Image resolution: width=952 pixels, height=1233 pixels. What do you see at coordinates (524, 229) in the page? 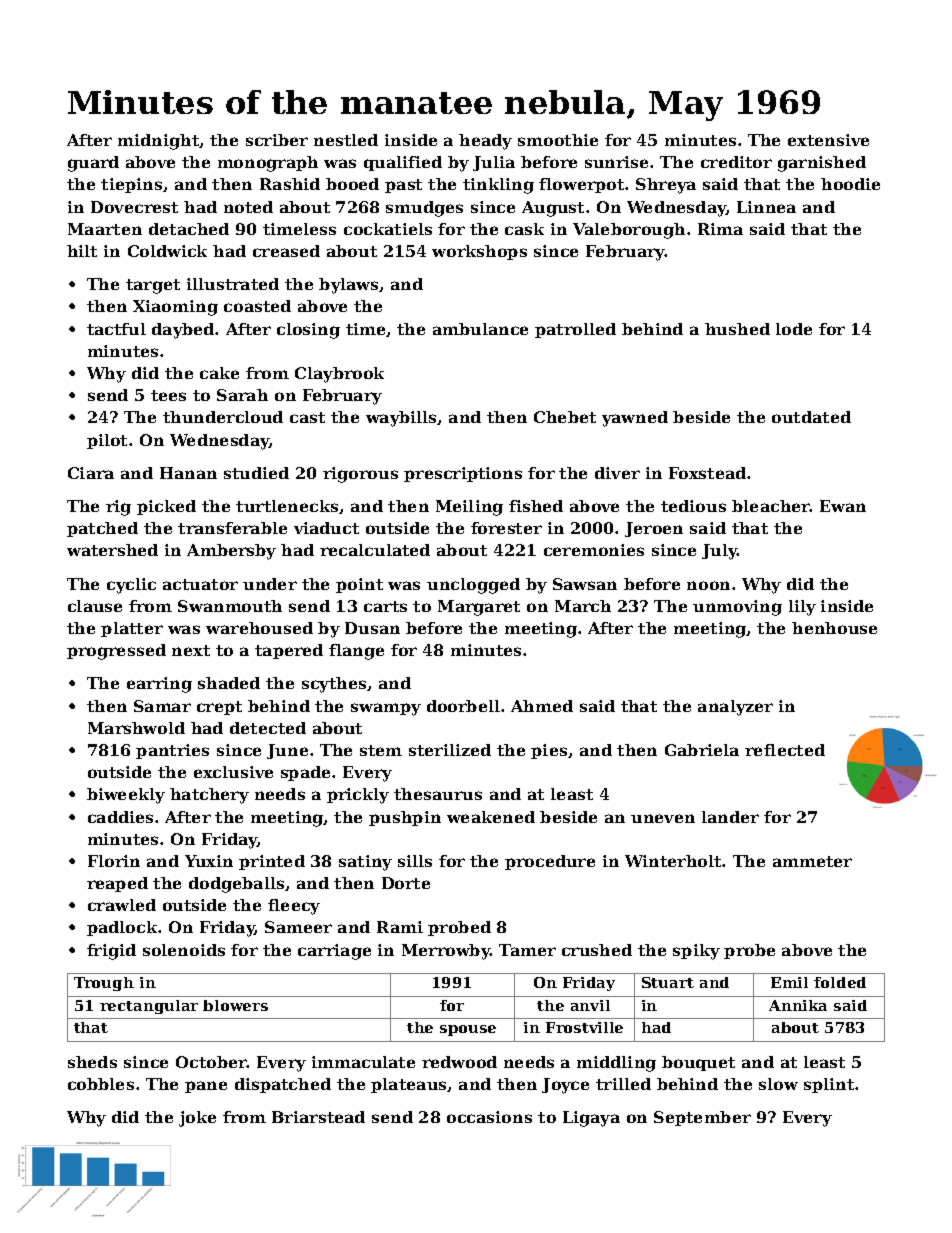
I see `cask` at bounding box center [524, 229].
